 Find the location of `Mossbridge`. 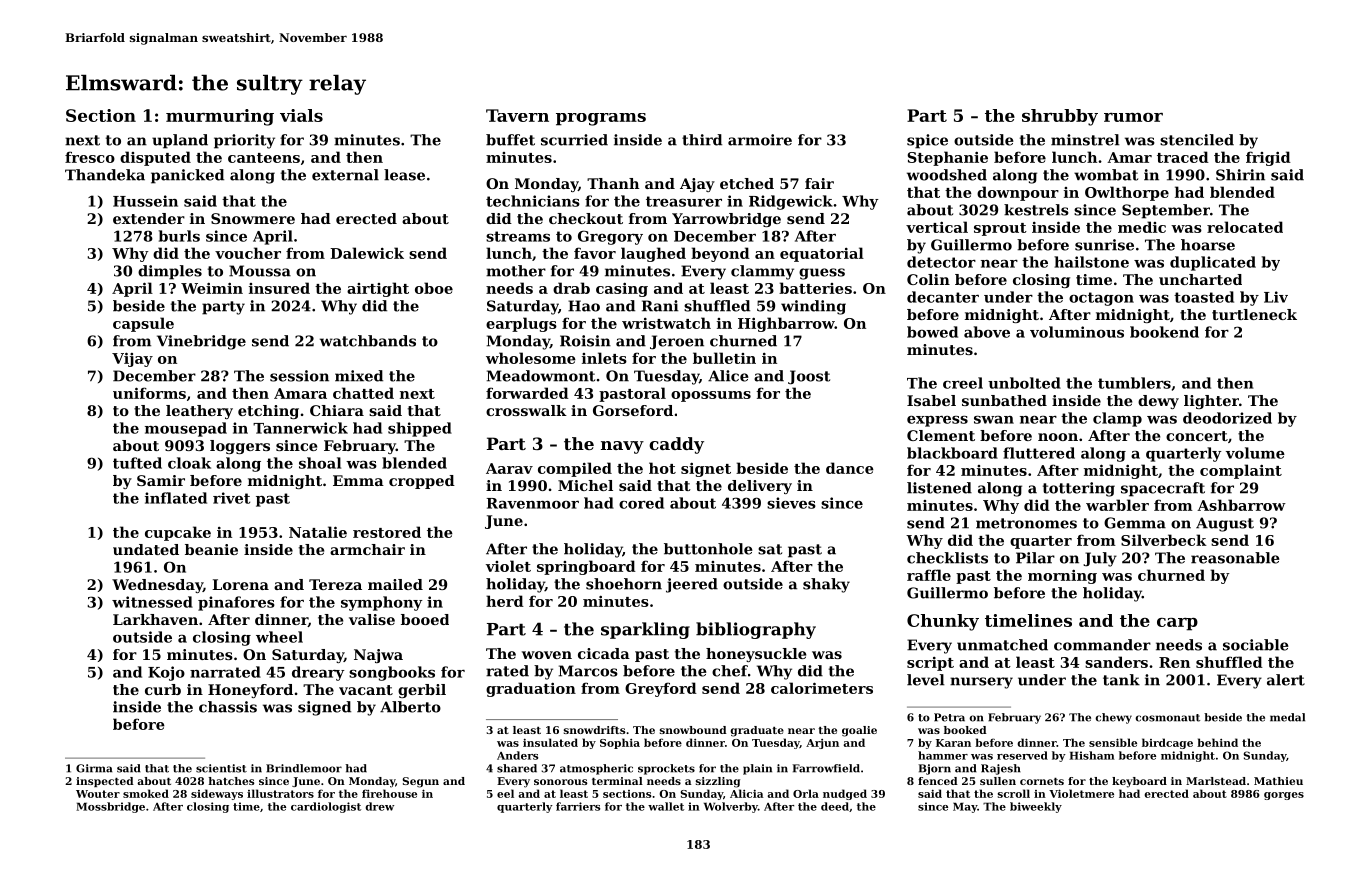

Mossbridge is located at coordinates (110, 807).
